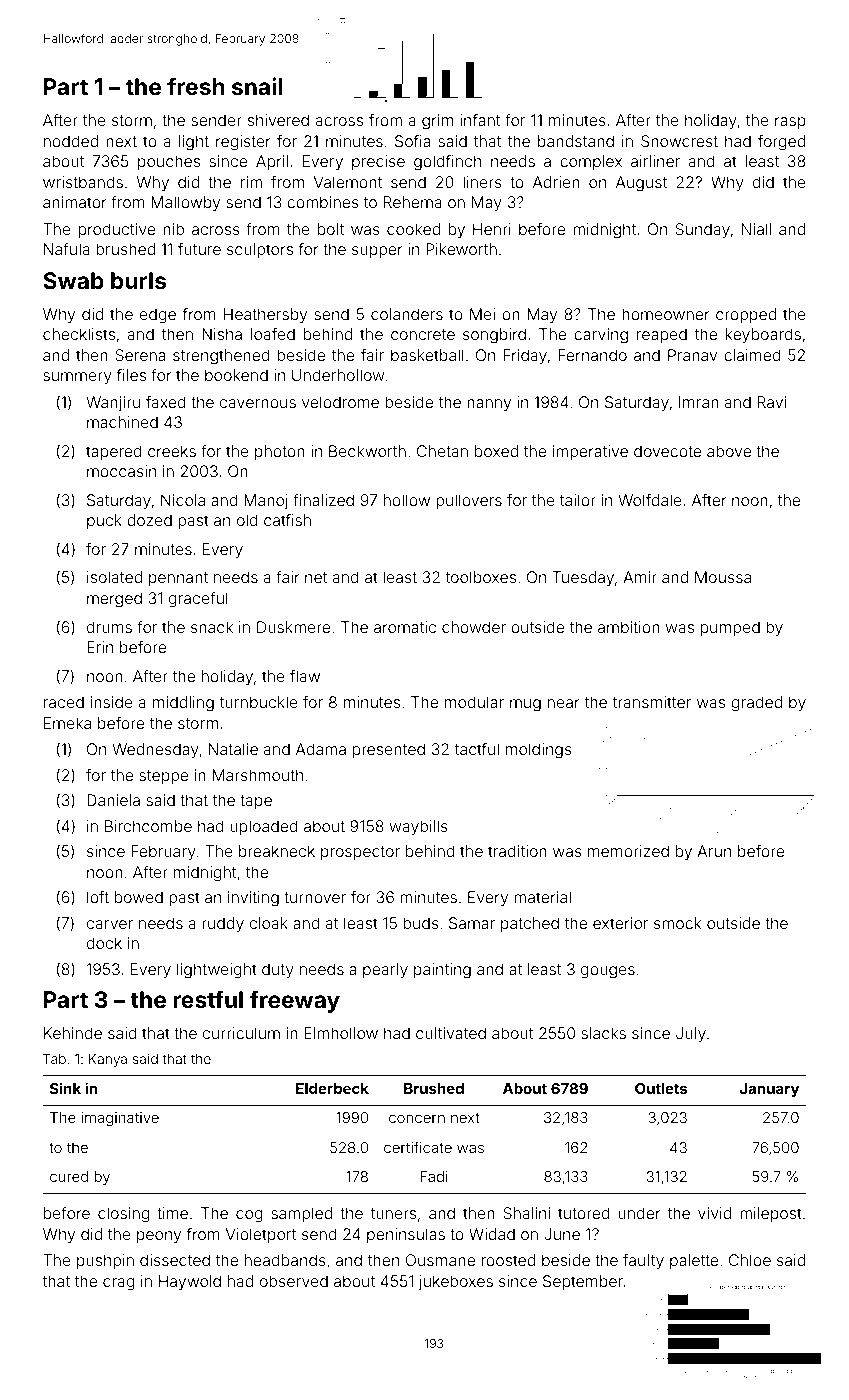 The height and width of the document is (1400, 849). I want to click on rasp, so click(790, 123).
